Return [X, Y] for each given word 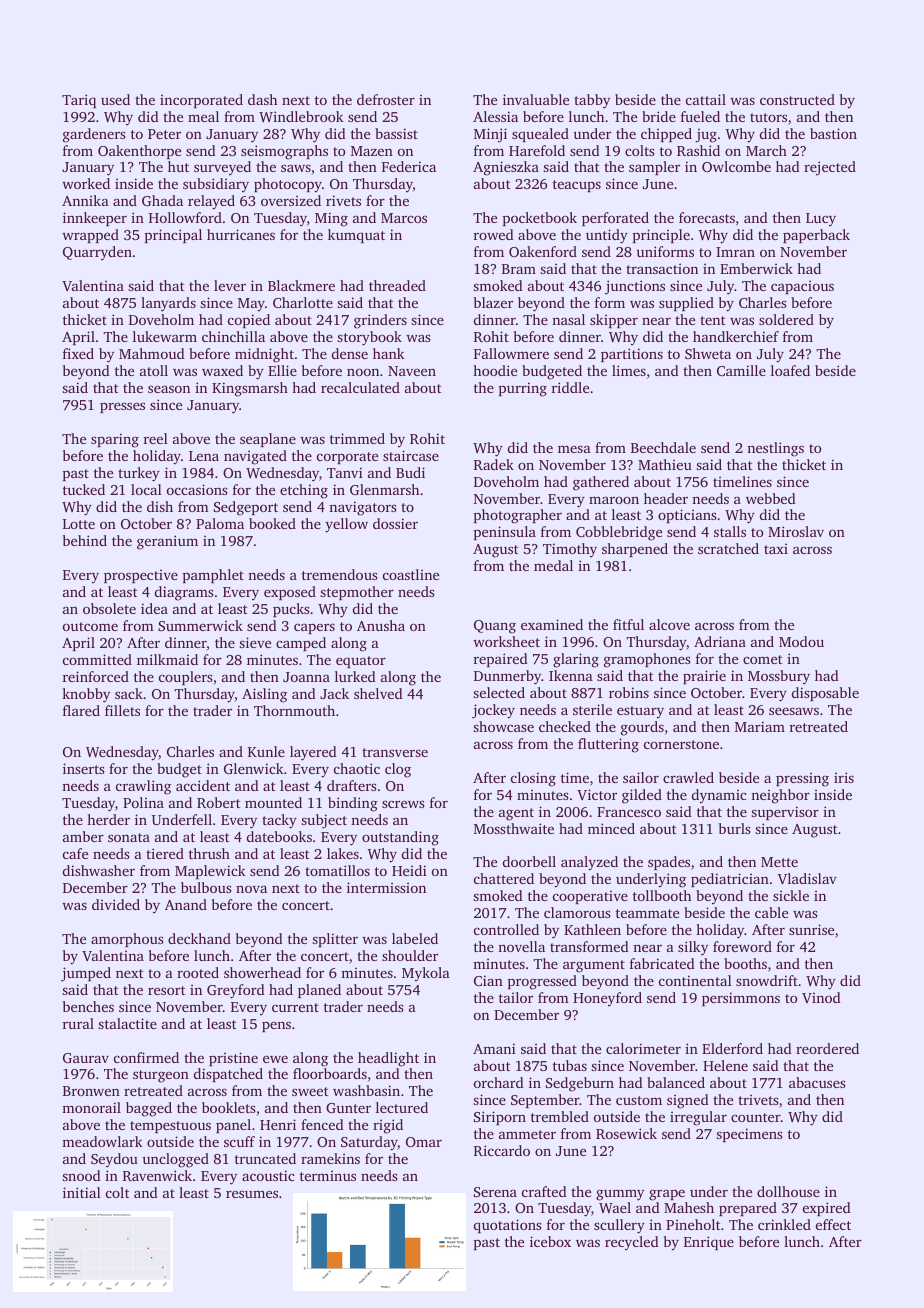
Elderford [732, 1048]
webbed [771, 498]
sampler [654, 168]
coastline [411, 574]
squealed [540, 135]
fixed [78, 353]
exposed [290, 593]
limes [629, 370]
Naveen [412, 371]
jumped [86, 974]
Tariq [79, 101]
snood [81, 1175]
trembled [560, 1116]
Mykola [426, 974]
